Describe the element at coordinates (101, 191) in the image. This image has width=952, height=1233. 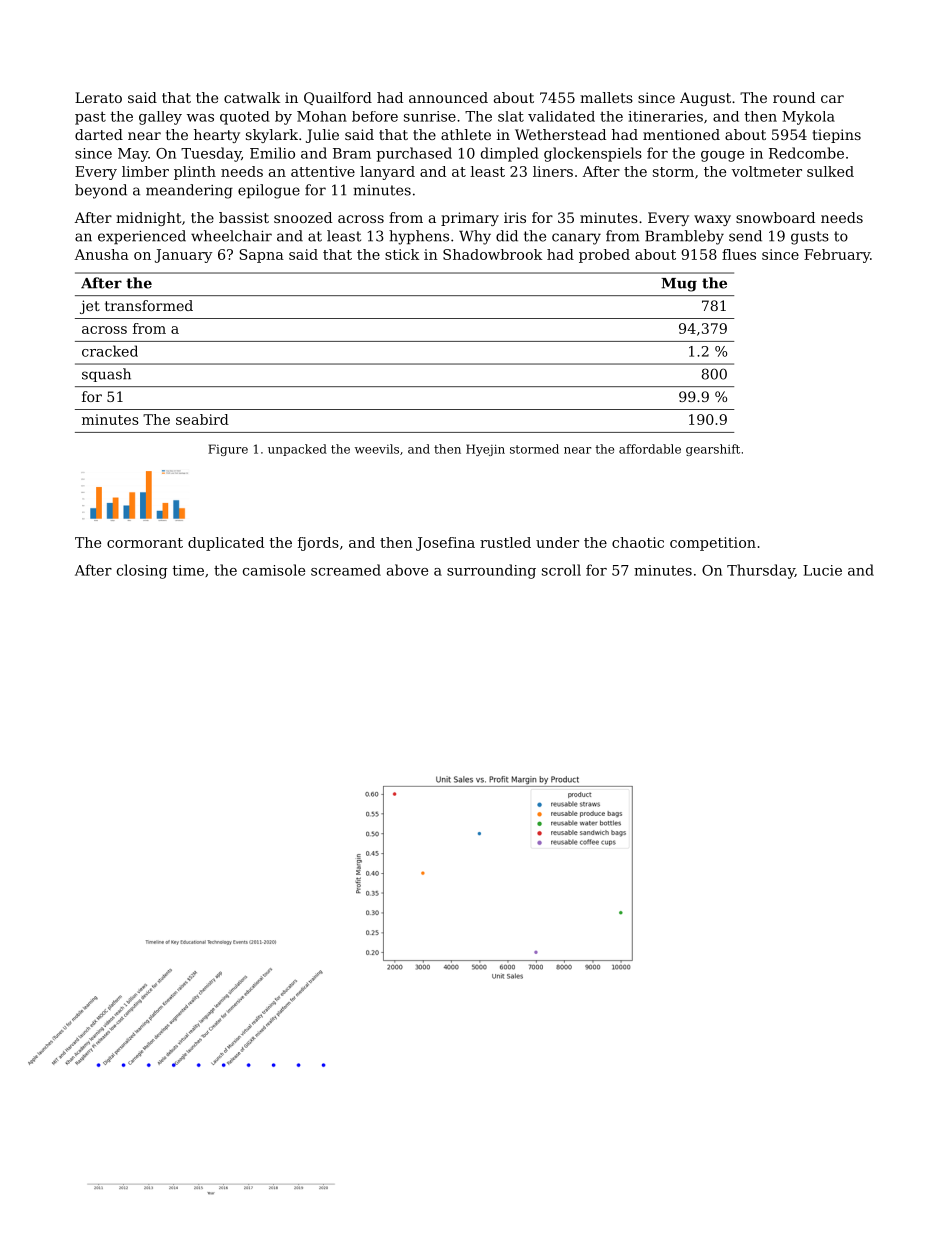
I see `beyond` at that location.
